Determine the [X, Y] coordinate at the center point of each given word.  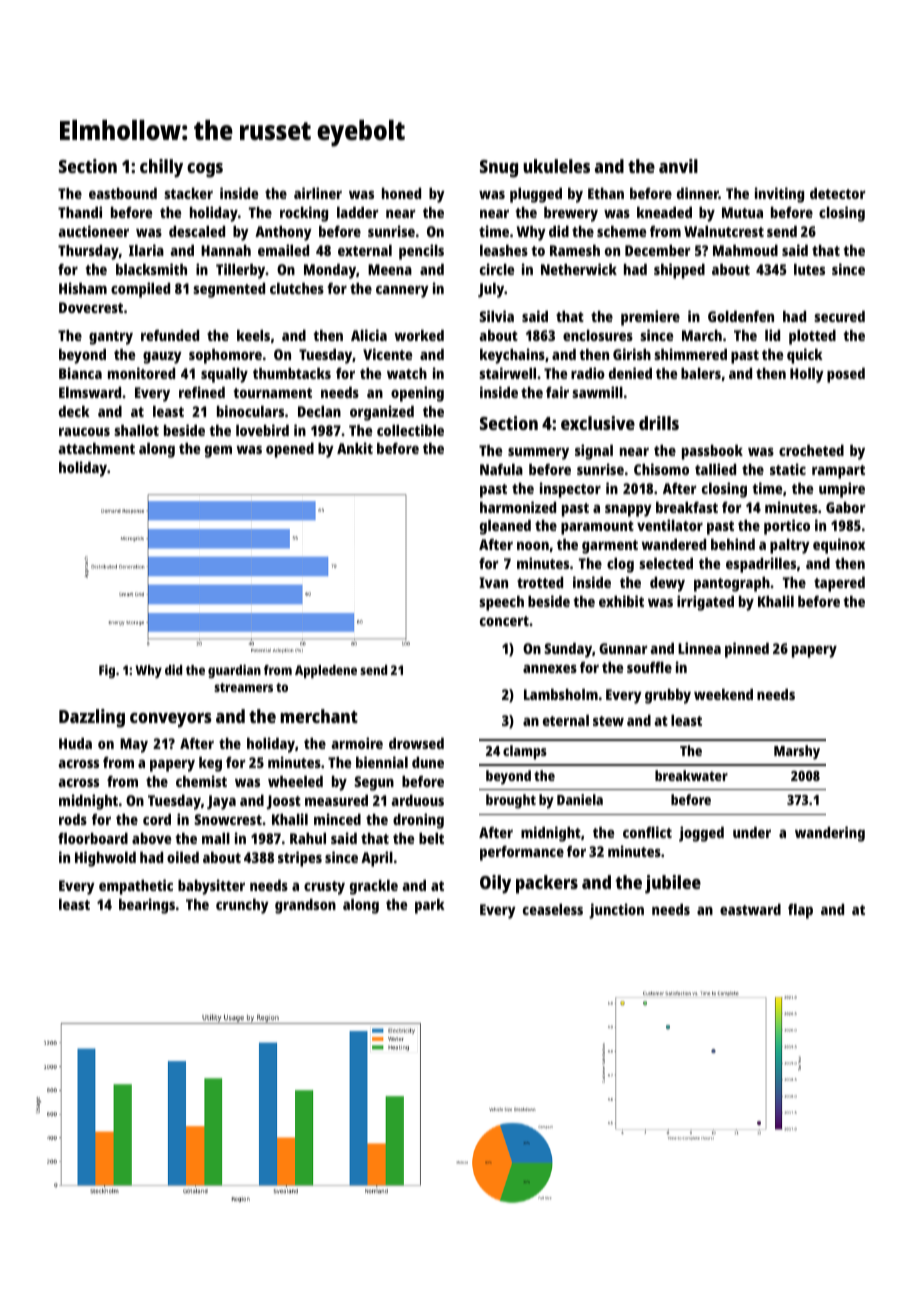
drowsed [416, 743]
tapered [839, 584]
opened [290, 450]
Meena [390, 269]
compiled [140, 290]
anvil [678, 166]
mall [216, 838]
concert [504, 621]
